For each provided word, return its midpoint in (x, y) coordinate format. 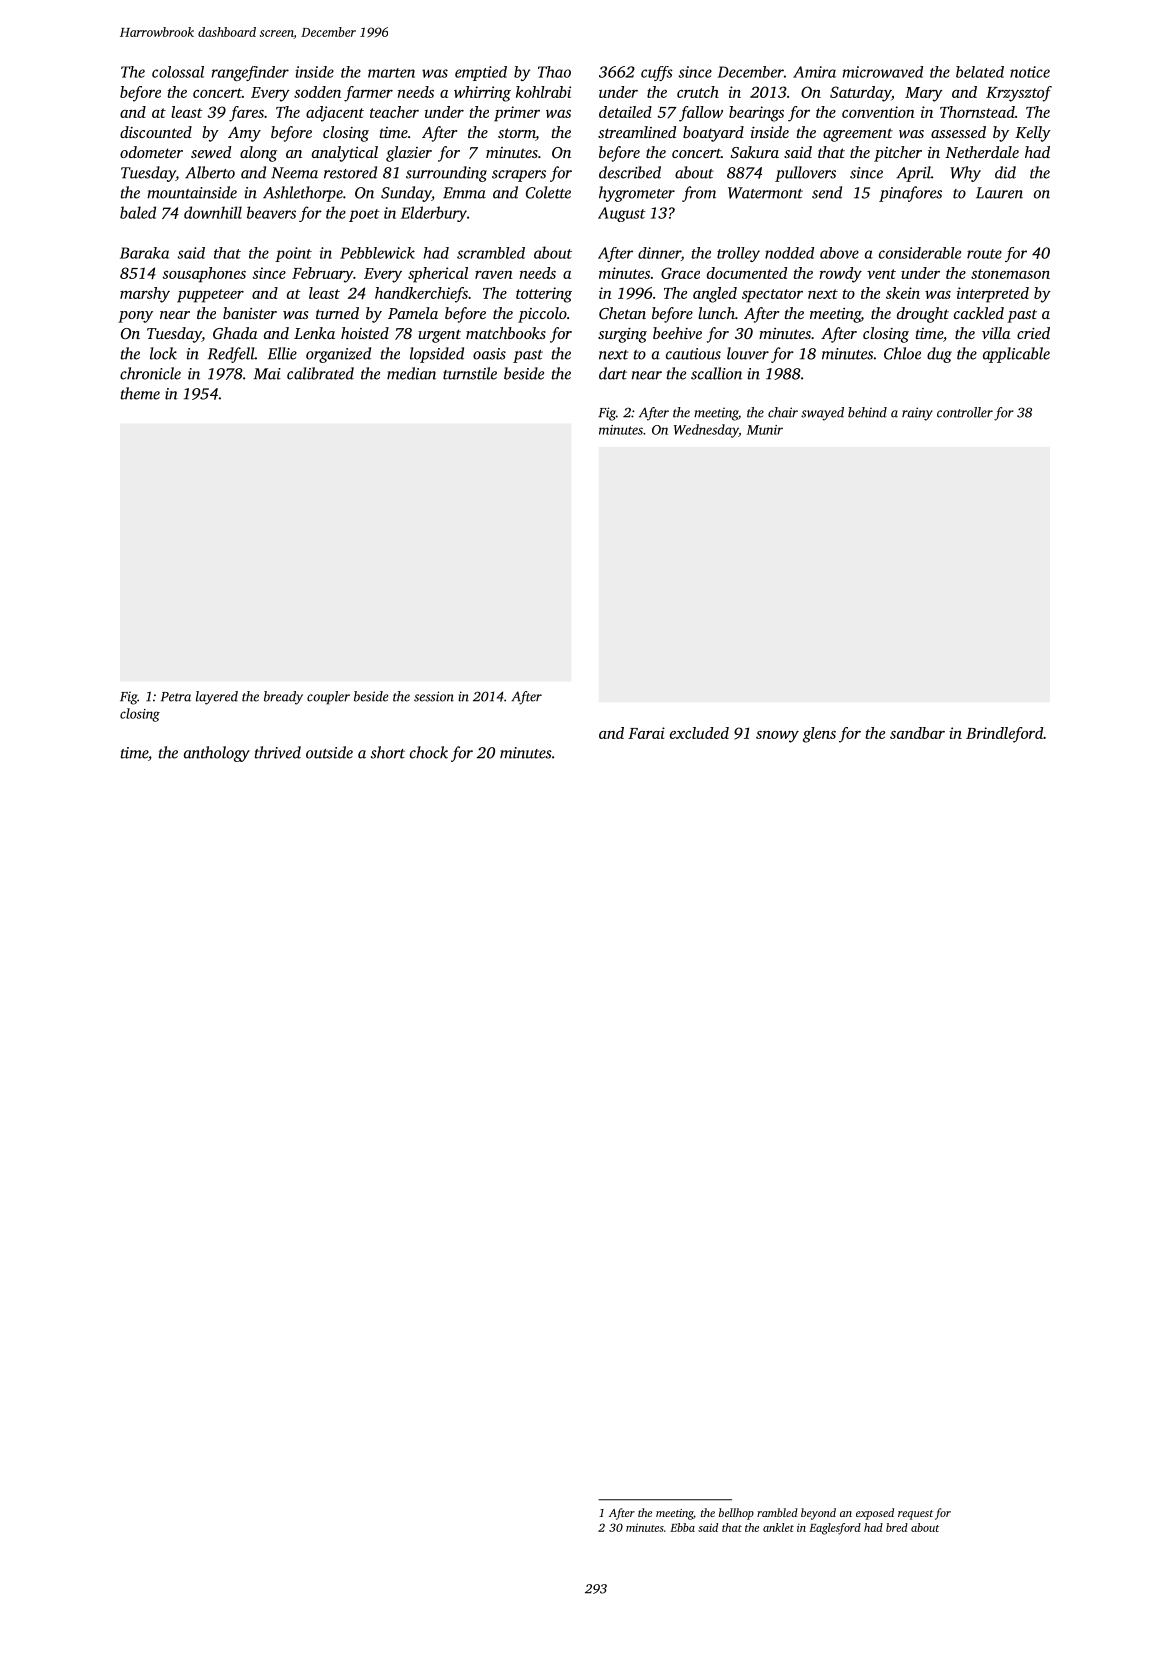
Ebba (682, 1527)
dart (613, 373)
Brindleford (1004, 735)
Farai (646, 733)
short (388, 752)
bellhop (736, 1514)
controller (965, 412)
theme (140, 393)
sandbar (917, 733)
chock (429, 752)
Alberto (210, 172)
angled (715, 295)
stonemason (1010, 274)
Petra (176, 697)
